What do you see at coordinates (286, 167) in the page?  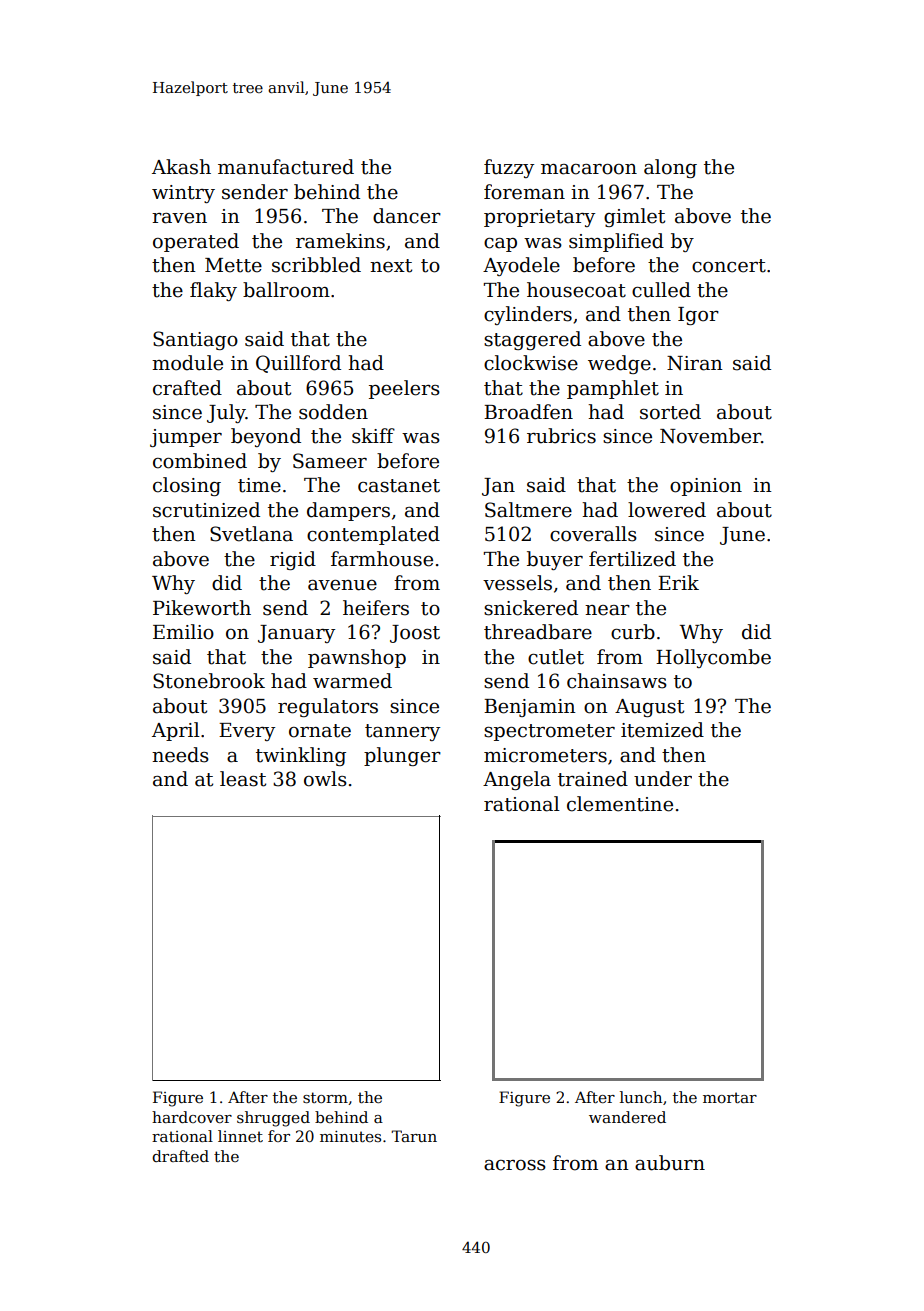 I see `manufactured` at bounding box center [286, 167].
